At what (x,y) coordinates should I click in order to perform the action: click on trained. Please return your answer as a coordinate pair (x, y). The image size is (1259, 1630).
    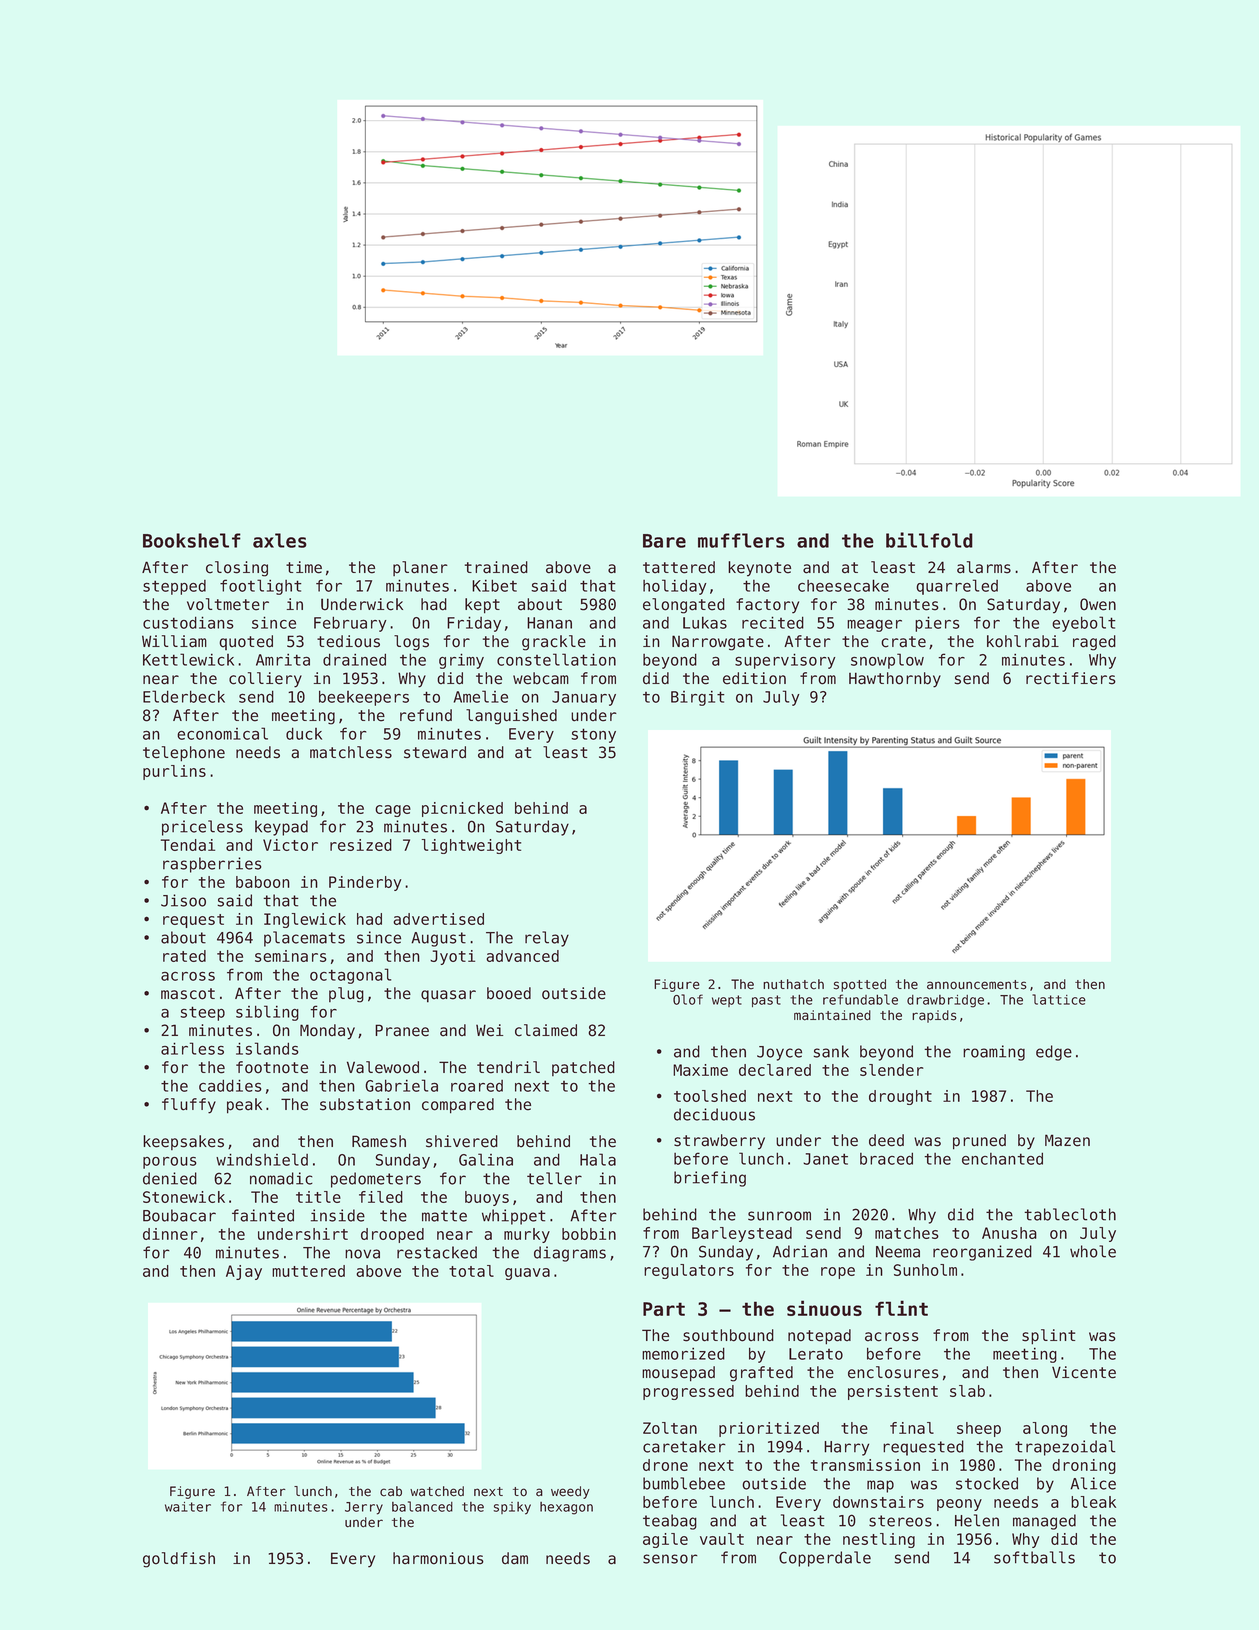
    Looking at the image, I should click on (496, 567).
